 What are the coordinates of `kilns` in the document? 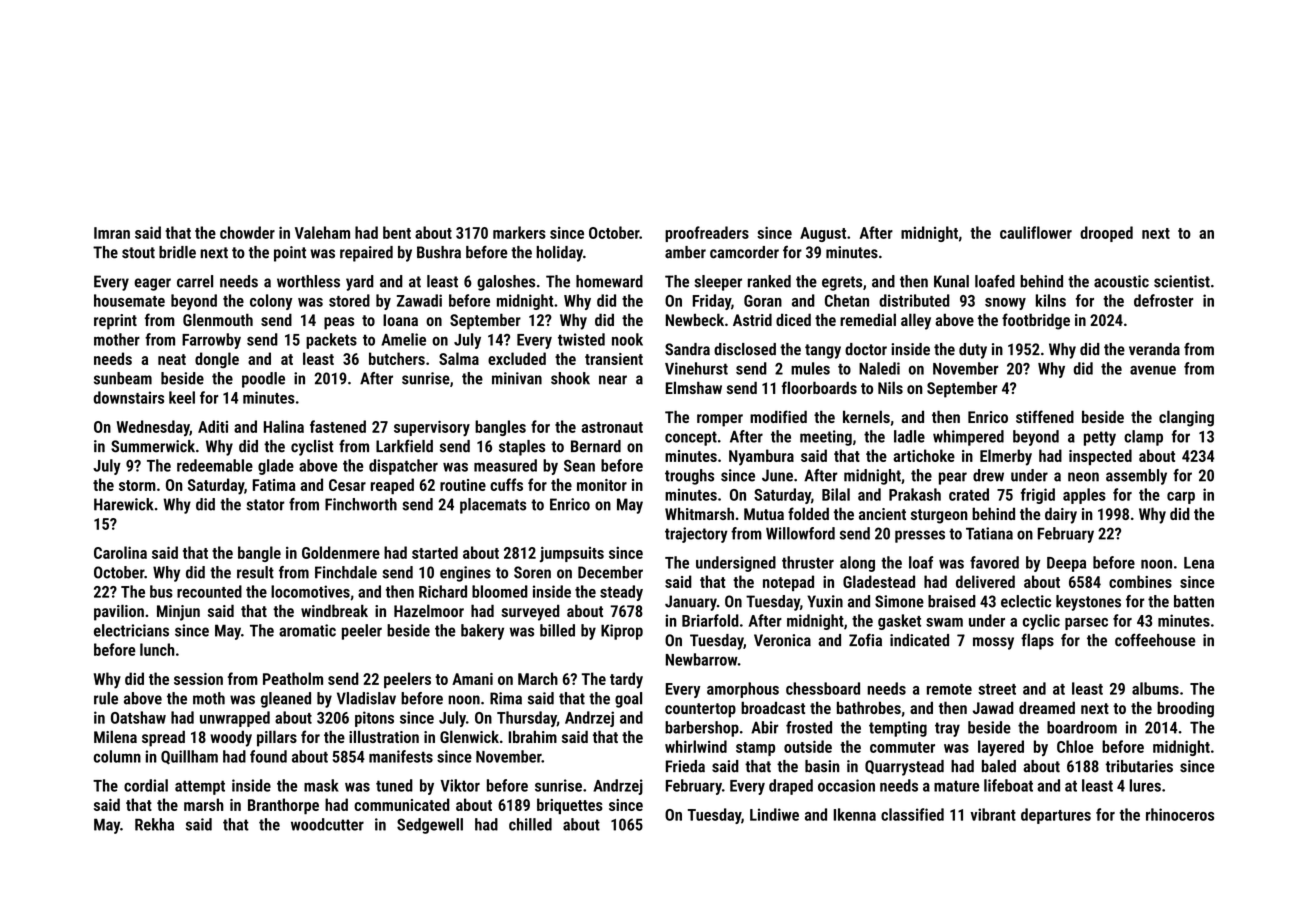 It's located at (1051, 300).
